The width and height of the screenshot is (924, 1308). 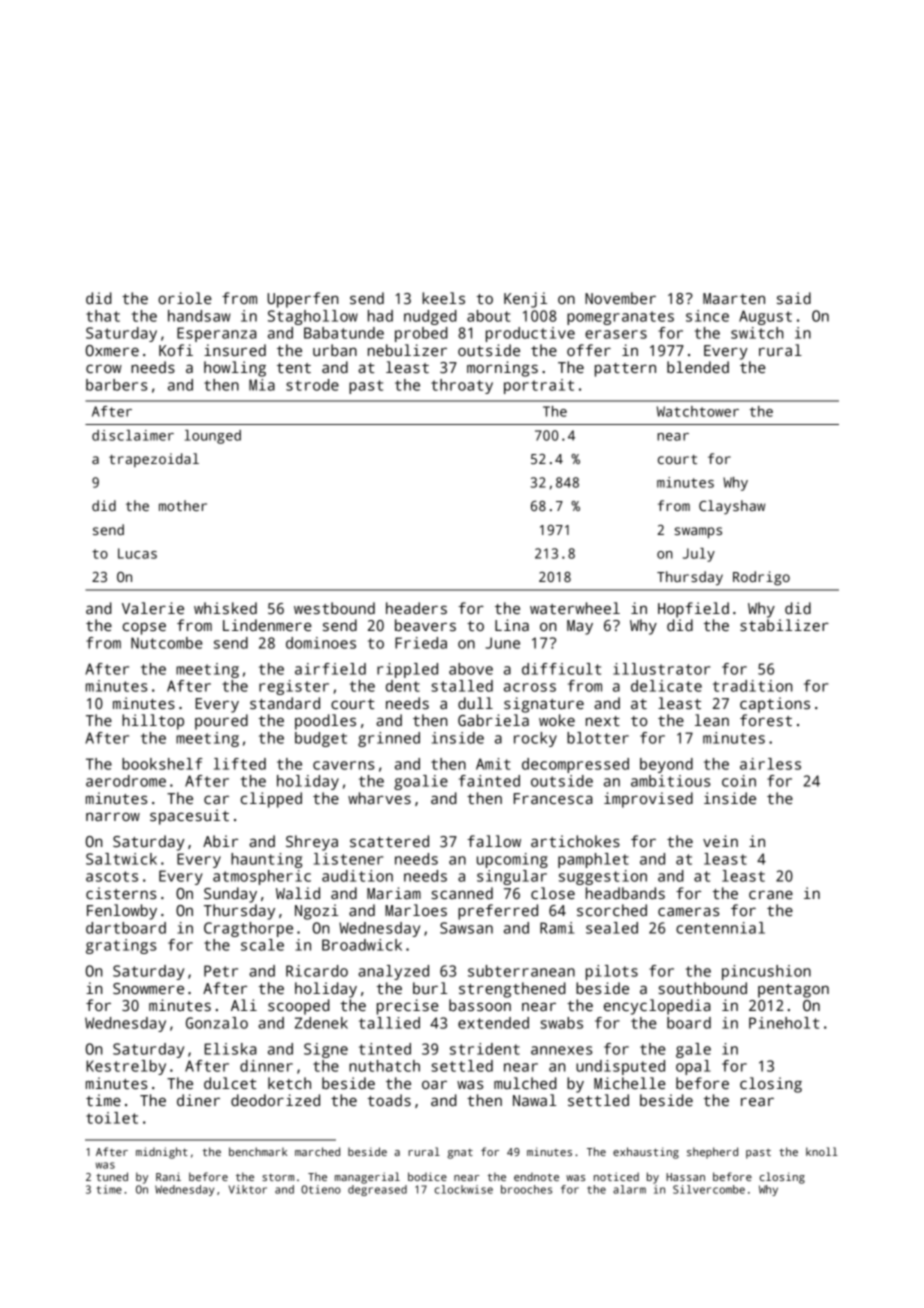 I want to click on degreased, so click(x=377, y=1190).
